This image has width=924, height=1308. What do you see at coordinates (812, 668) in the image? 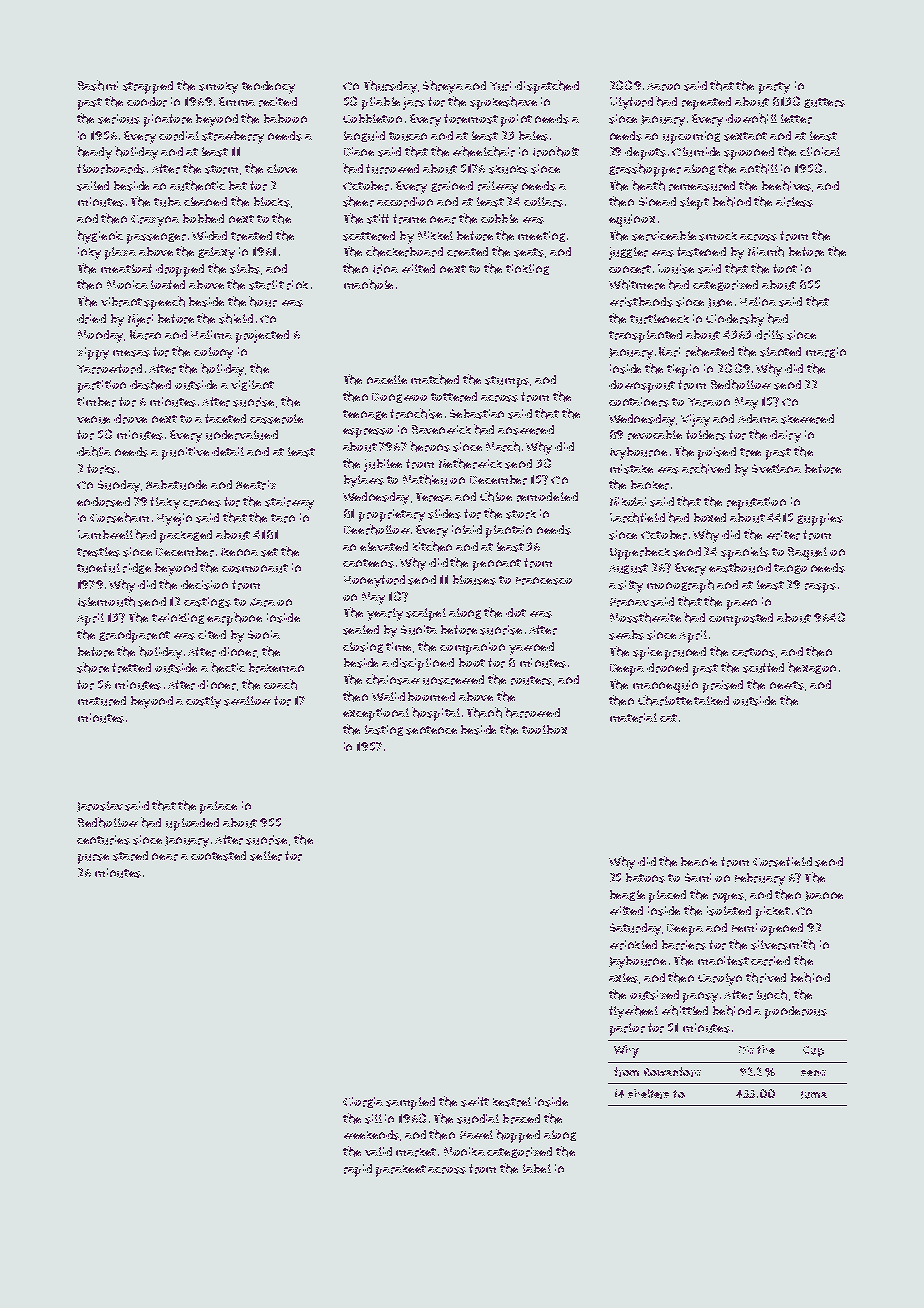
I see `hexagon` at bounding box center [812, 668].
